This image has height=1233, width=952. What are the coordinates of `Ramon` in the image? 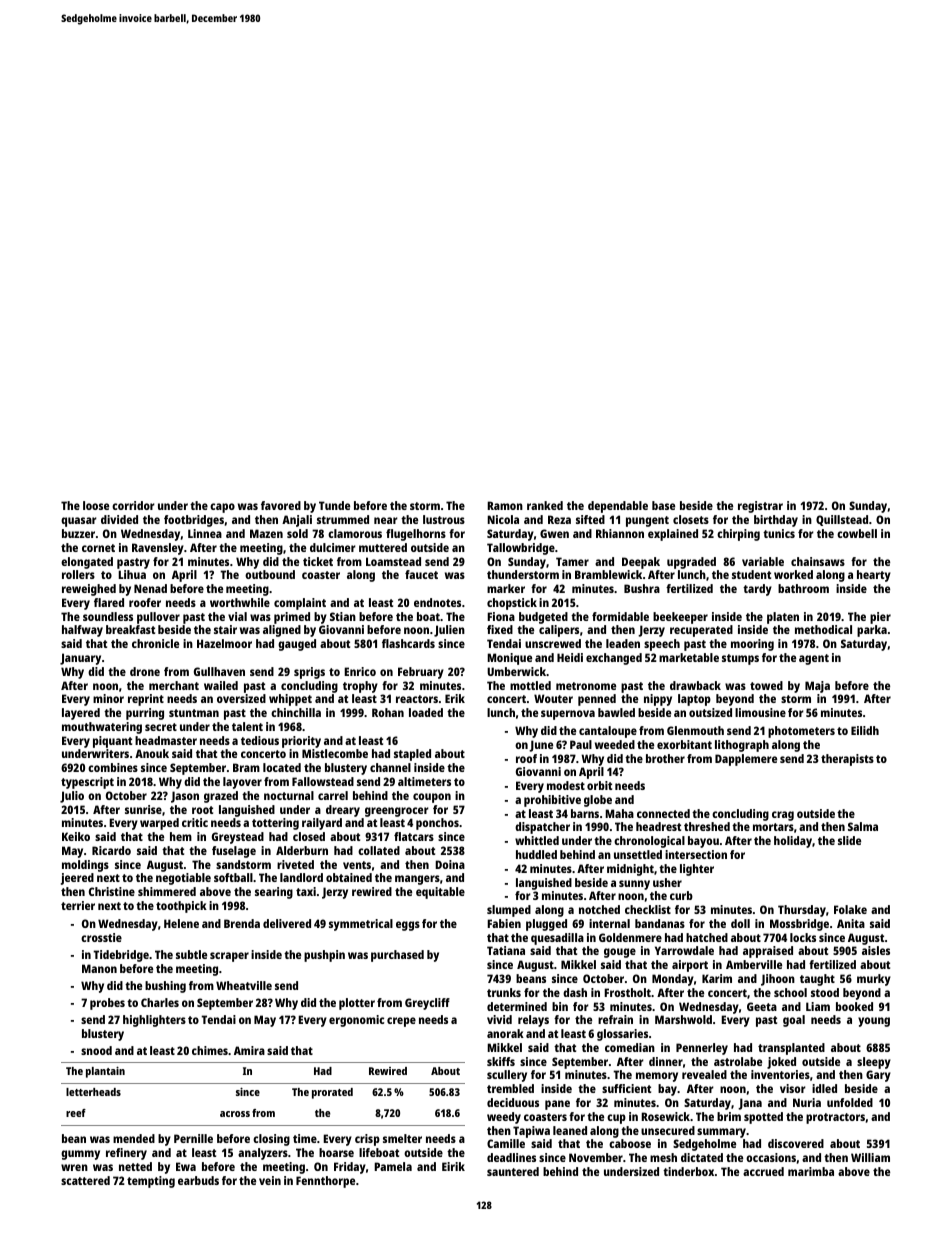 It's located at (505, 505).
